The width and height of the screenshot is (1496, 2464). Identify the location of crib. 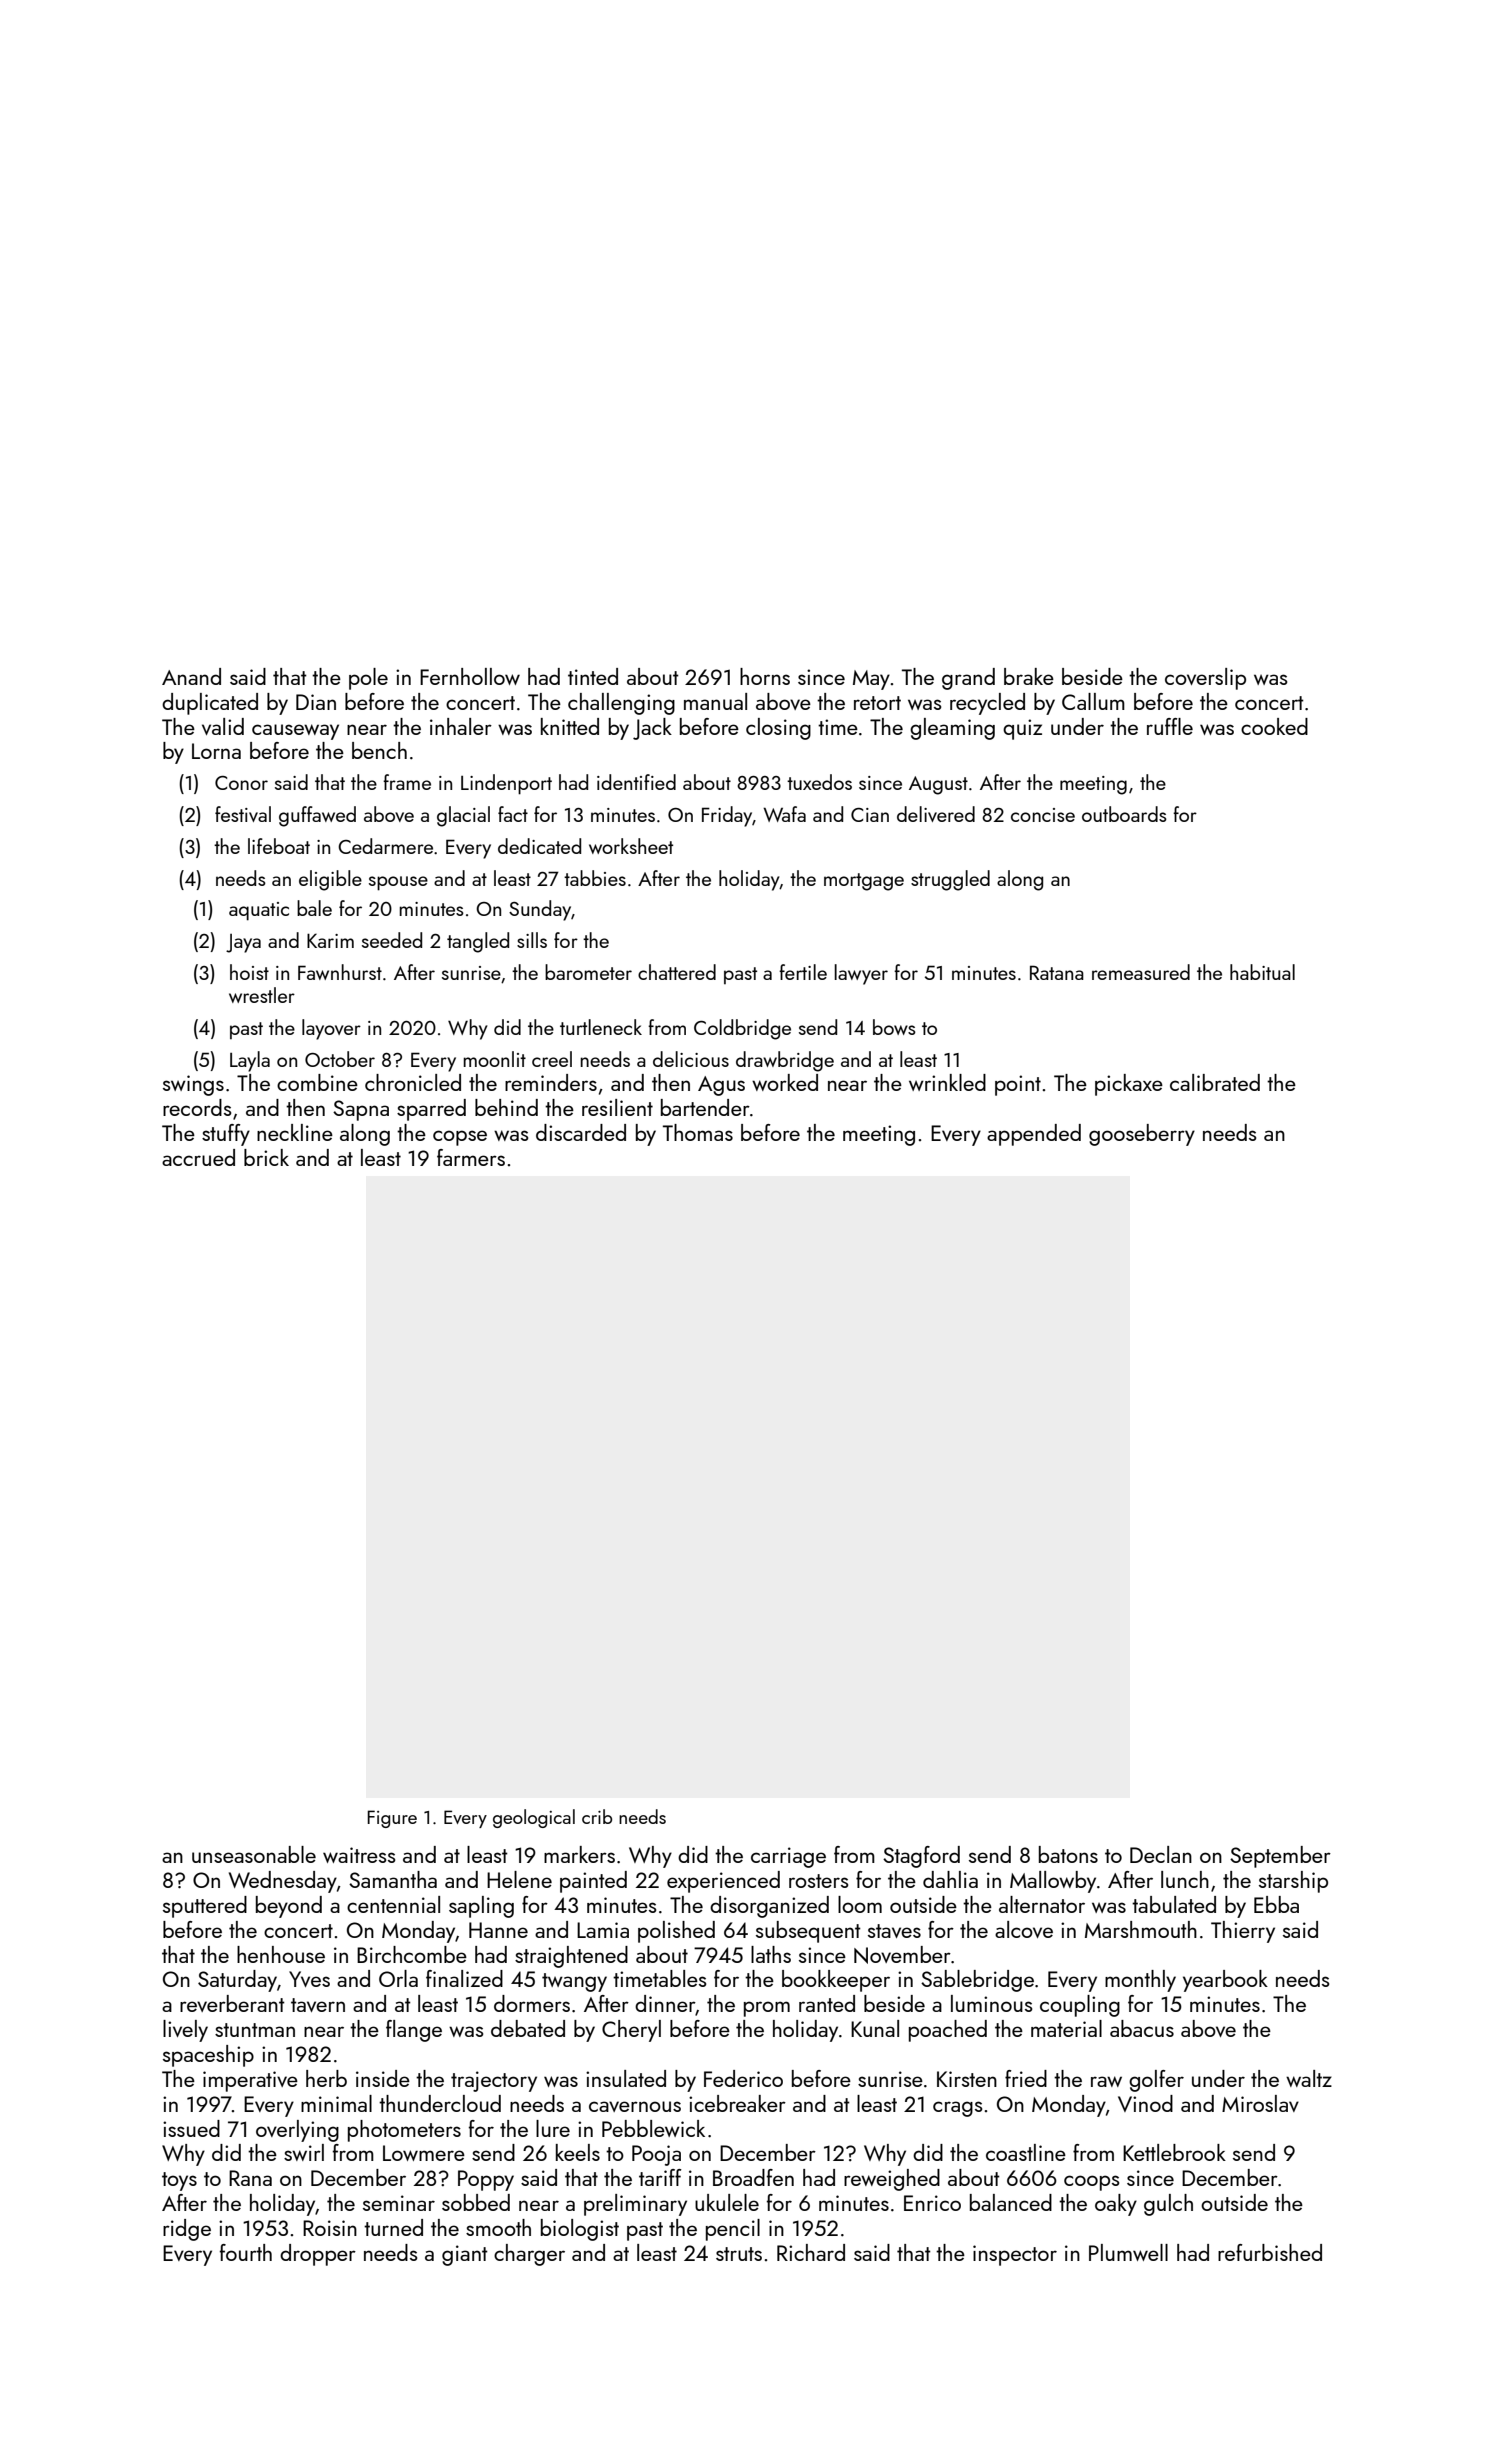
(597, 1816).
